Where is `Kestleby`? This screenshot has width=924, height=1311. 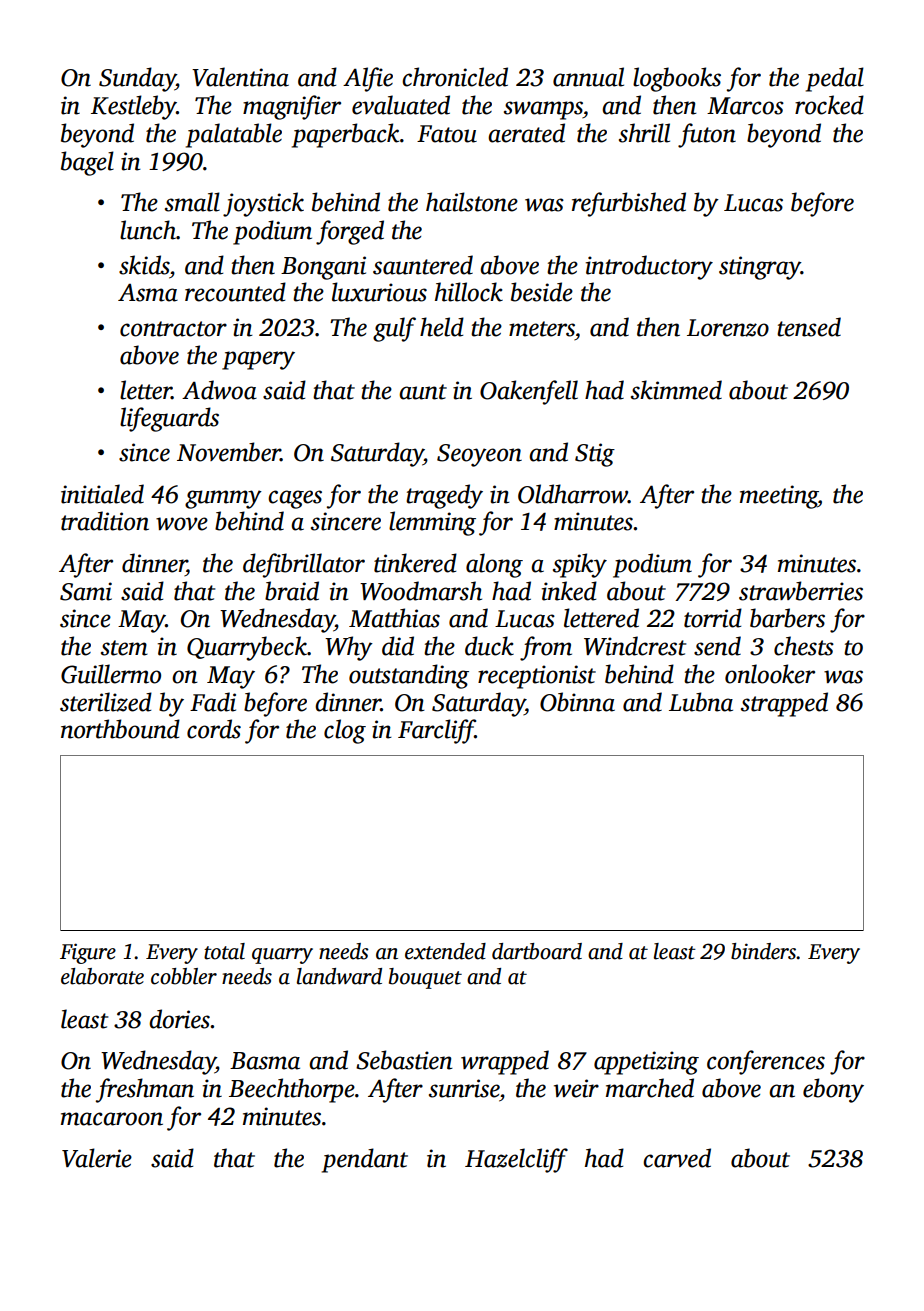 Kestleby is located at coordinates (134, 107).
